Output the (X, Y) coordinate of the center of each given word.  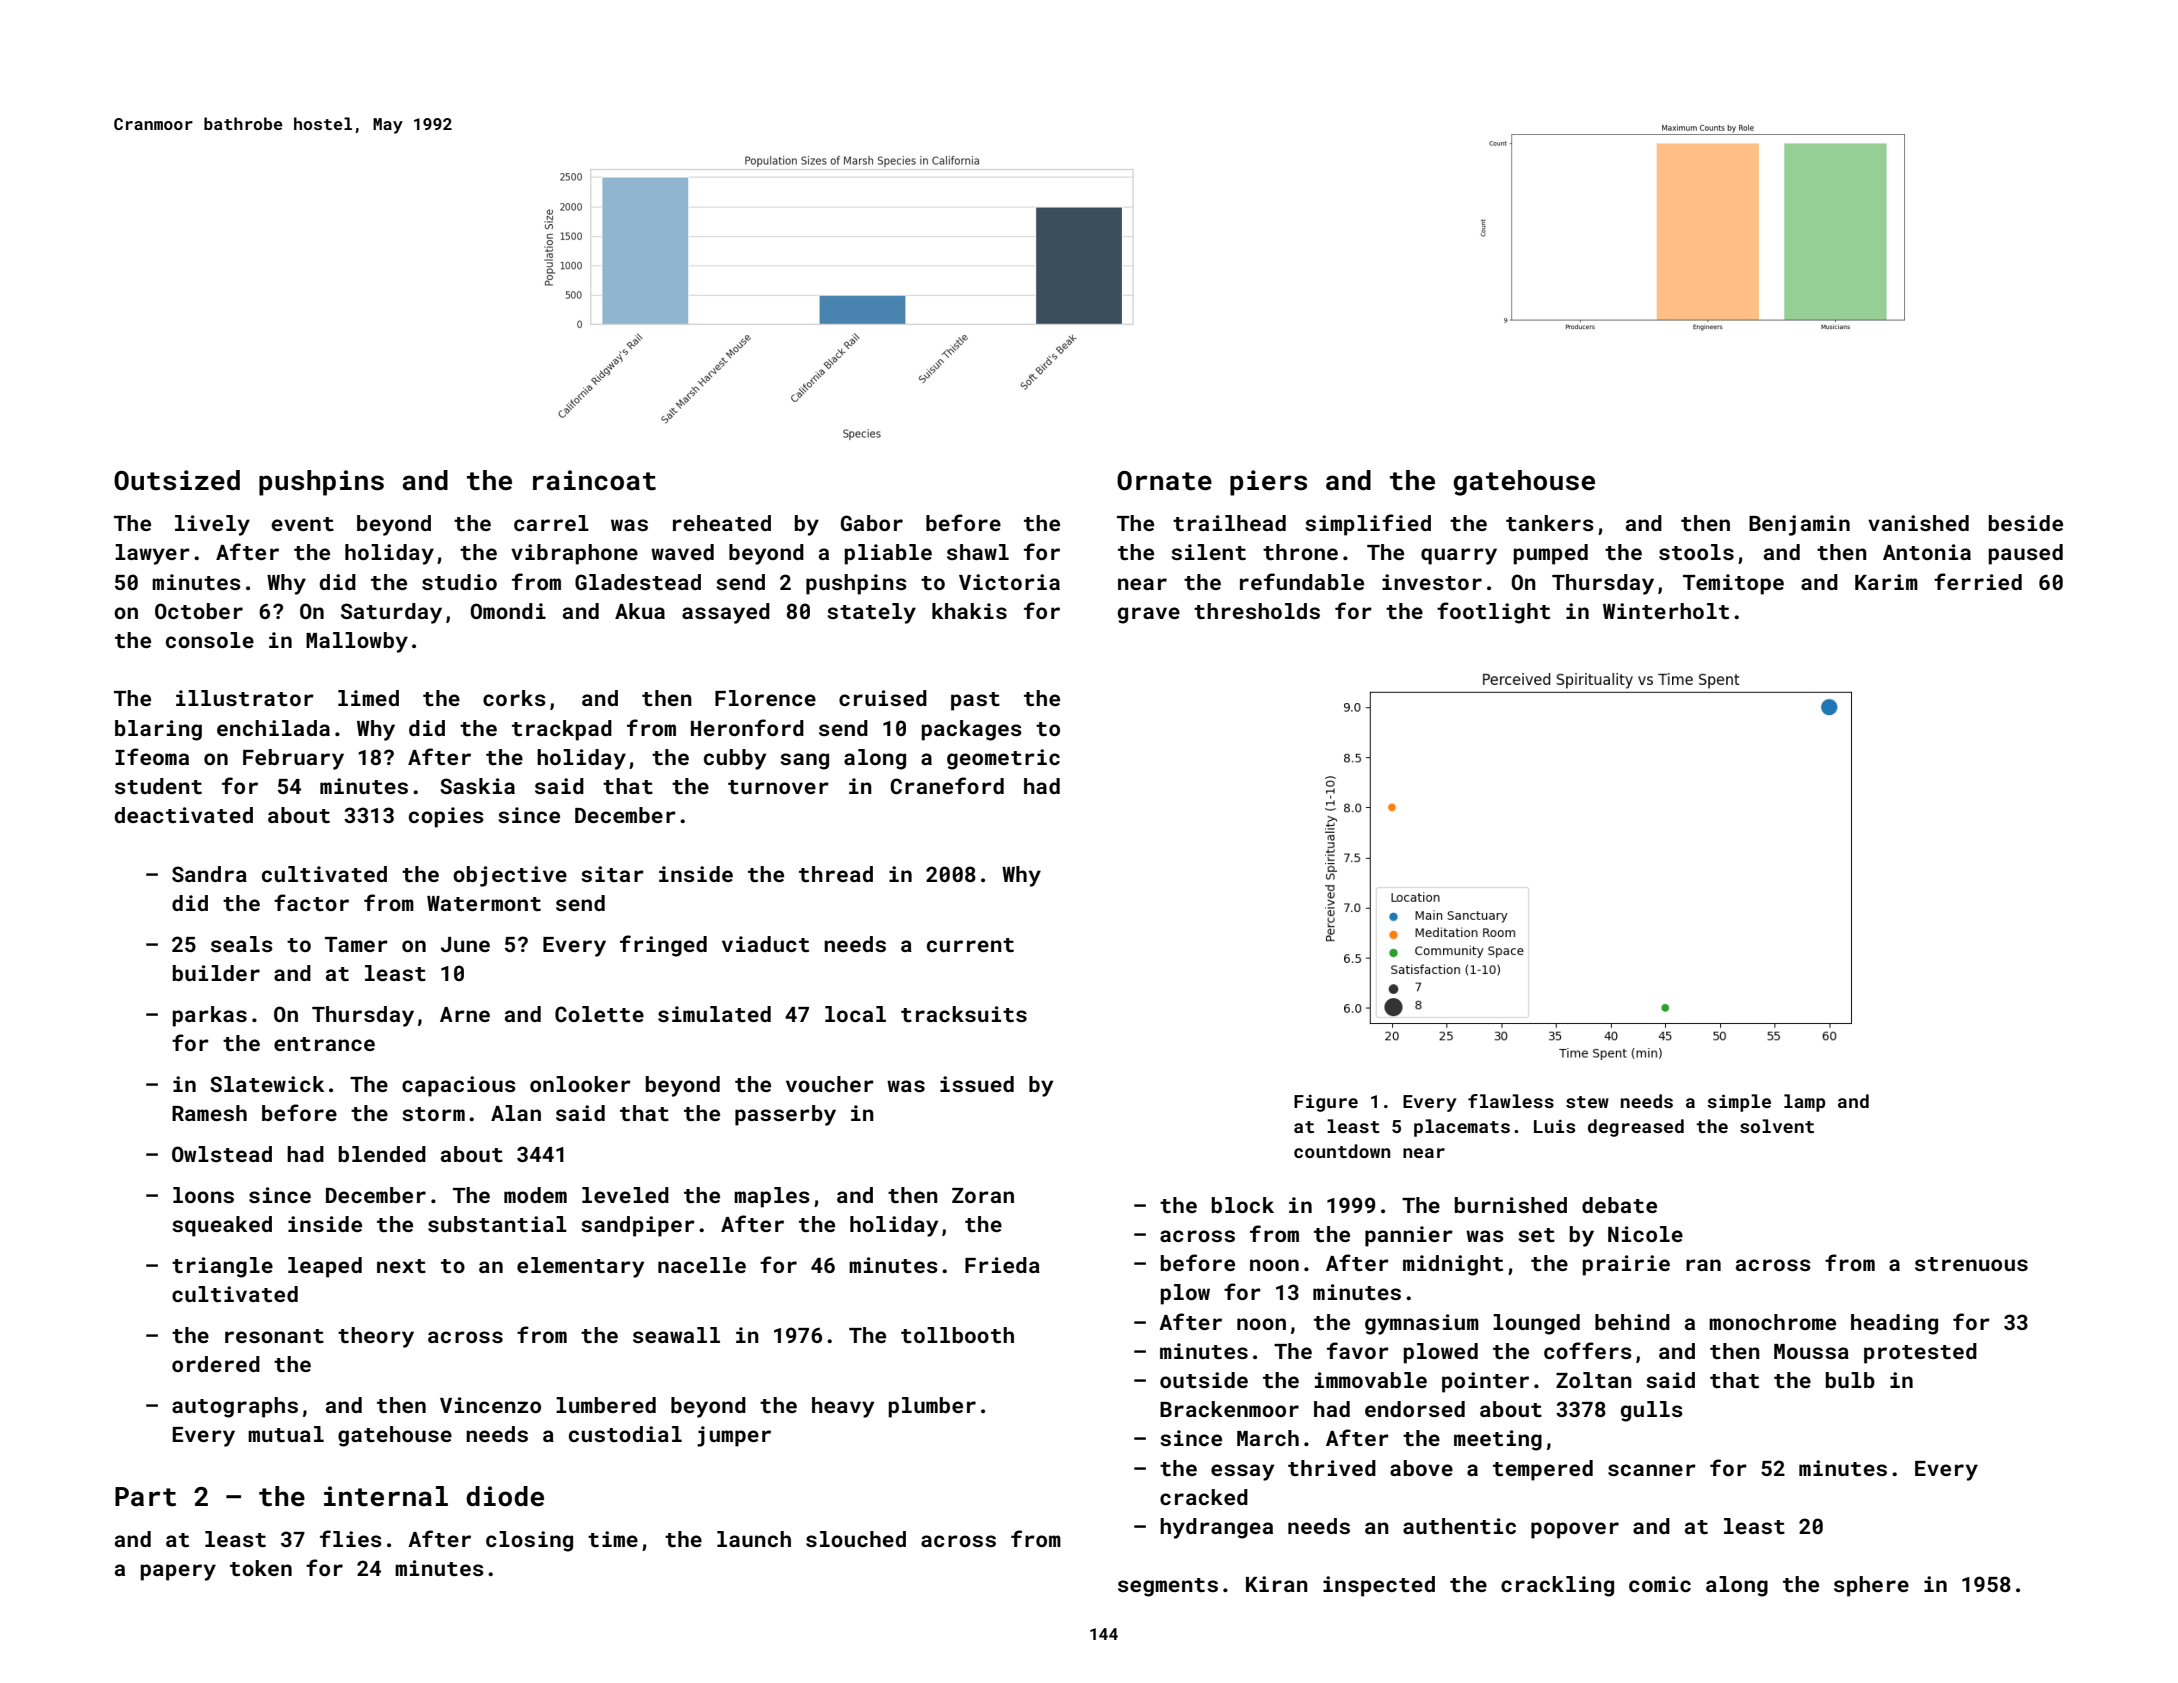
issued (977, 1084)
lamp (1805, 1103)
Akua (640, 611)
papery (178, 1572)
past (975, 701)
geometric (1003, 759)
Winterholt (1666, 611)
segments (1168, 1587)
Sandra (209, 874)
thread (836, 874)
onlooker (580, 1084)
